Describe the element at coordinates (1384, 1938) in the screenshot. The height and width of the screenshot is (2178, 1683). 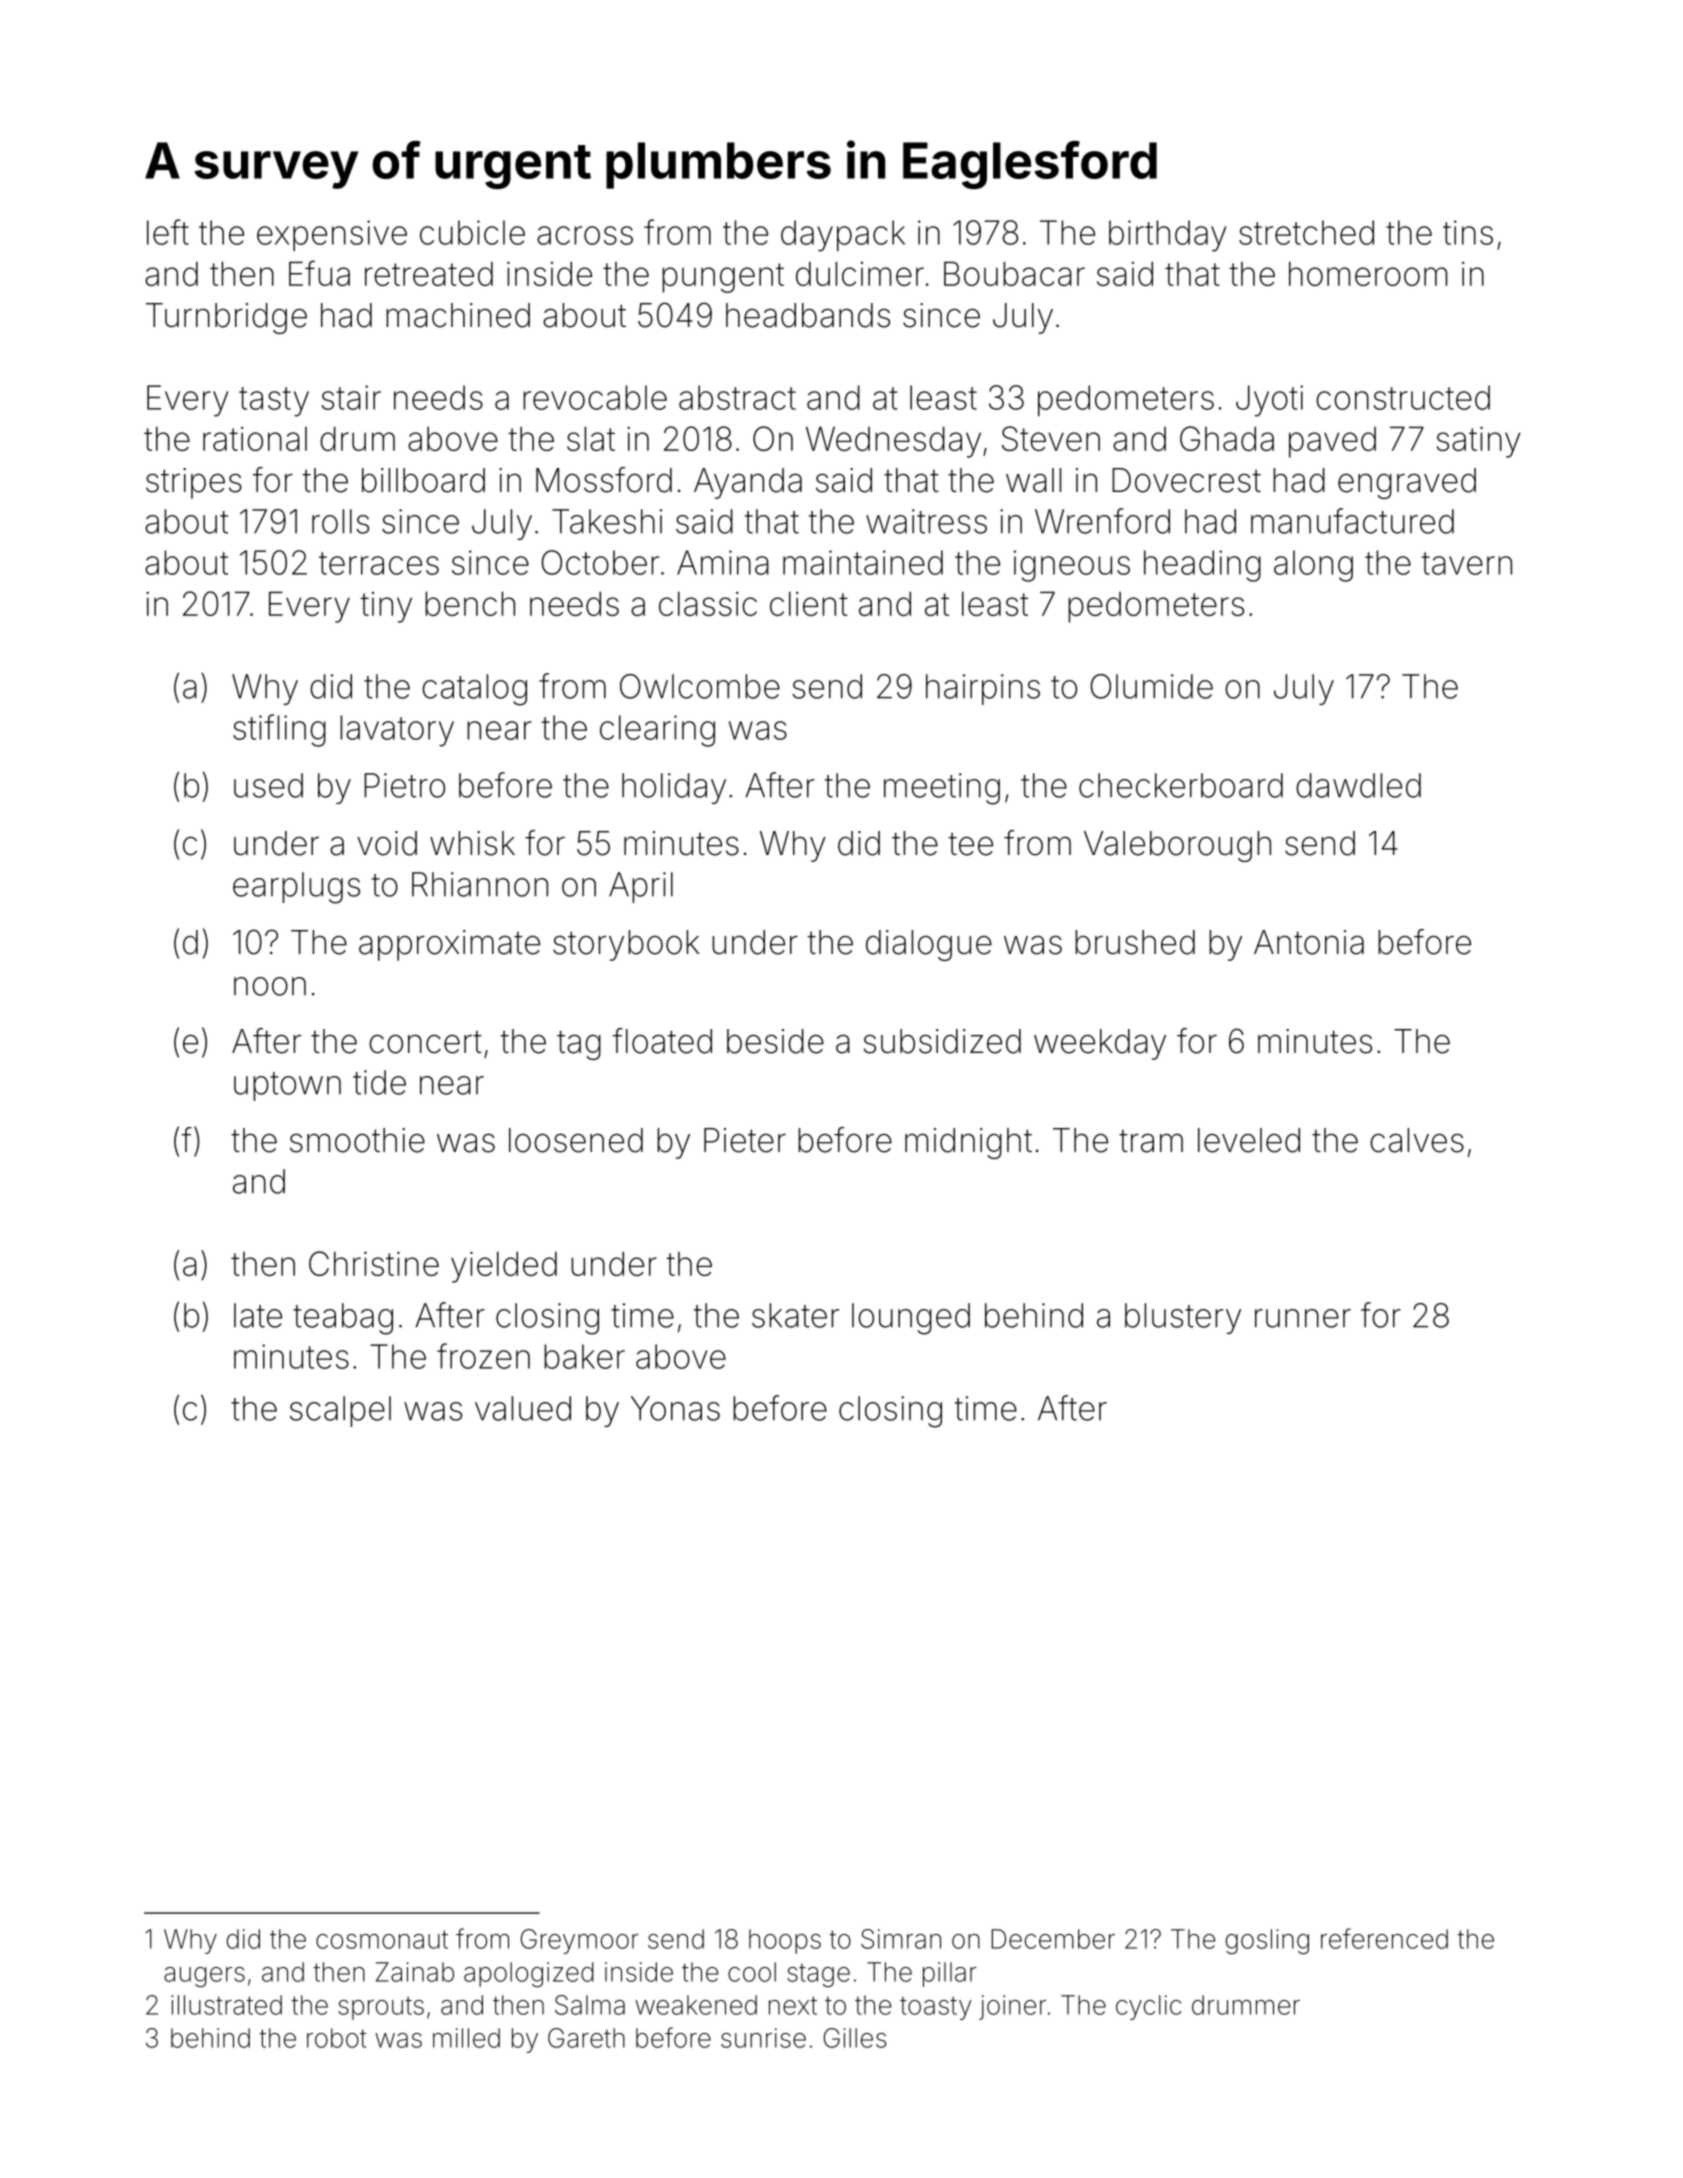
I see `referenced` at that location.
